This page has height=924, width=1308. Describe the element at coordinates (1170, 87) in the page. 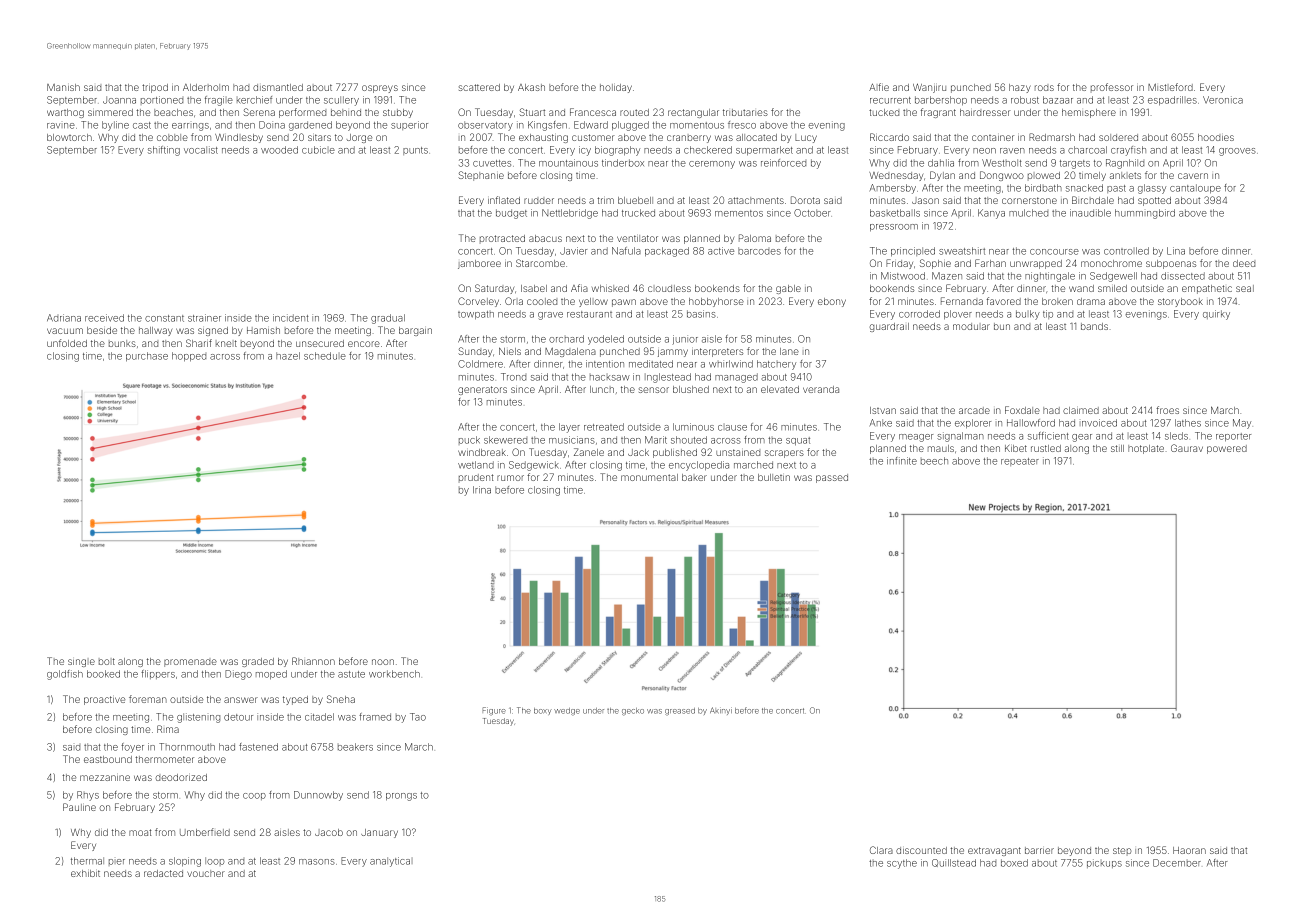

I see `Mistleford` at that location.
